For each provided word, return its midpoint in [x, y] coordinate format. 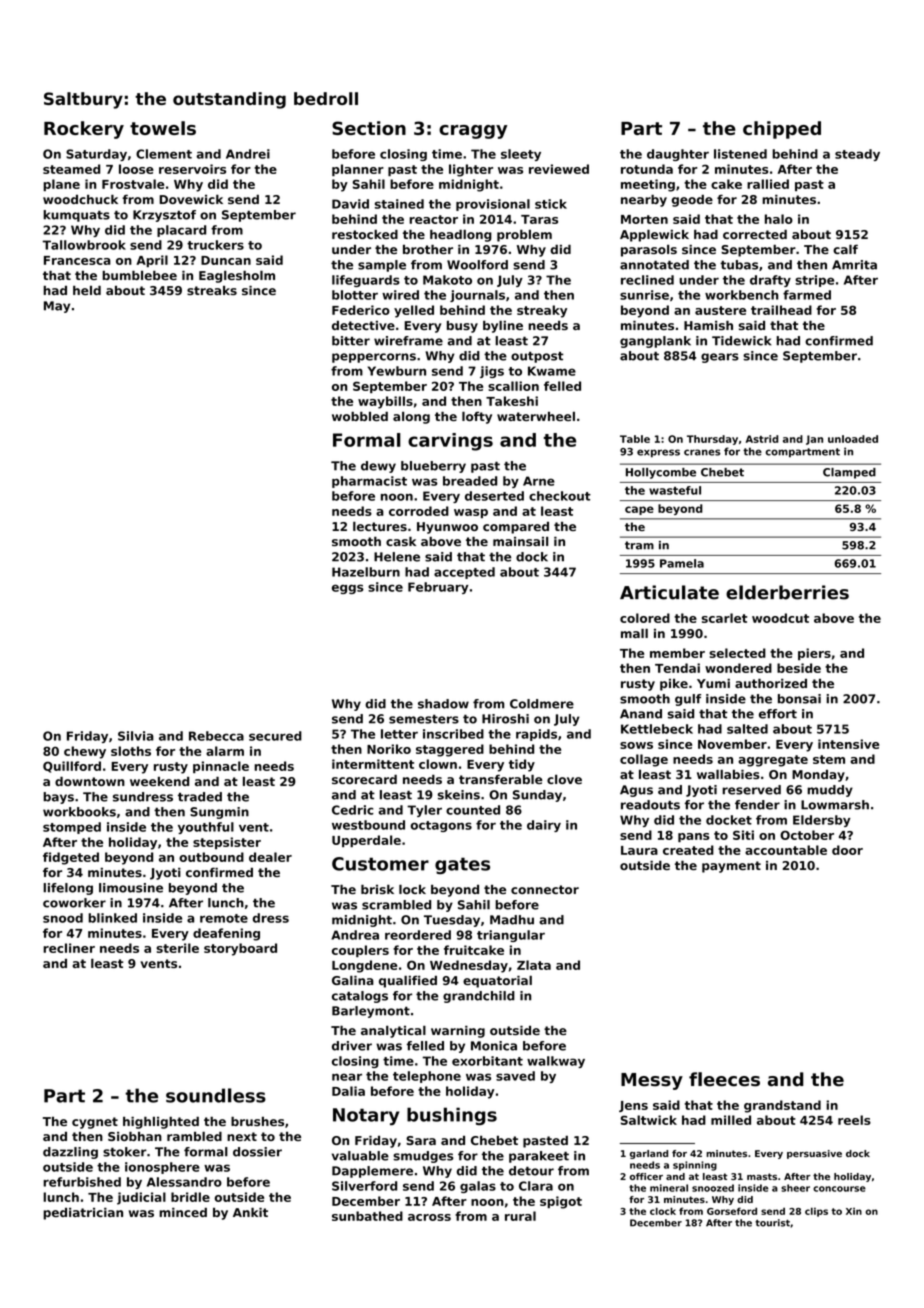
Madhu [512, 920]
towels [163, 128]
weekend [159, 781]
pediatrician [83, 1214]
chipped [782, 130]
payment [731, 867]
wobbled [360, 416]
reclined [647, 280]
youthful [206, 828]
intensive [848, 744]
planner [358, 170]
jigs [492, 372]
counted [473, 810]
